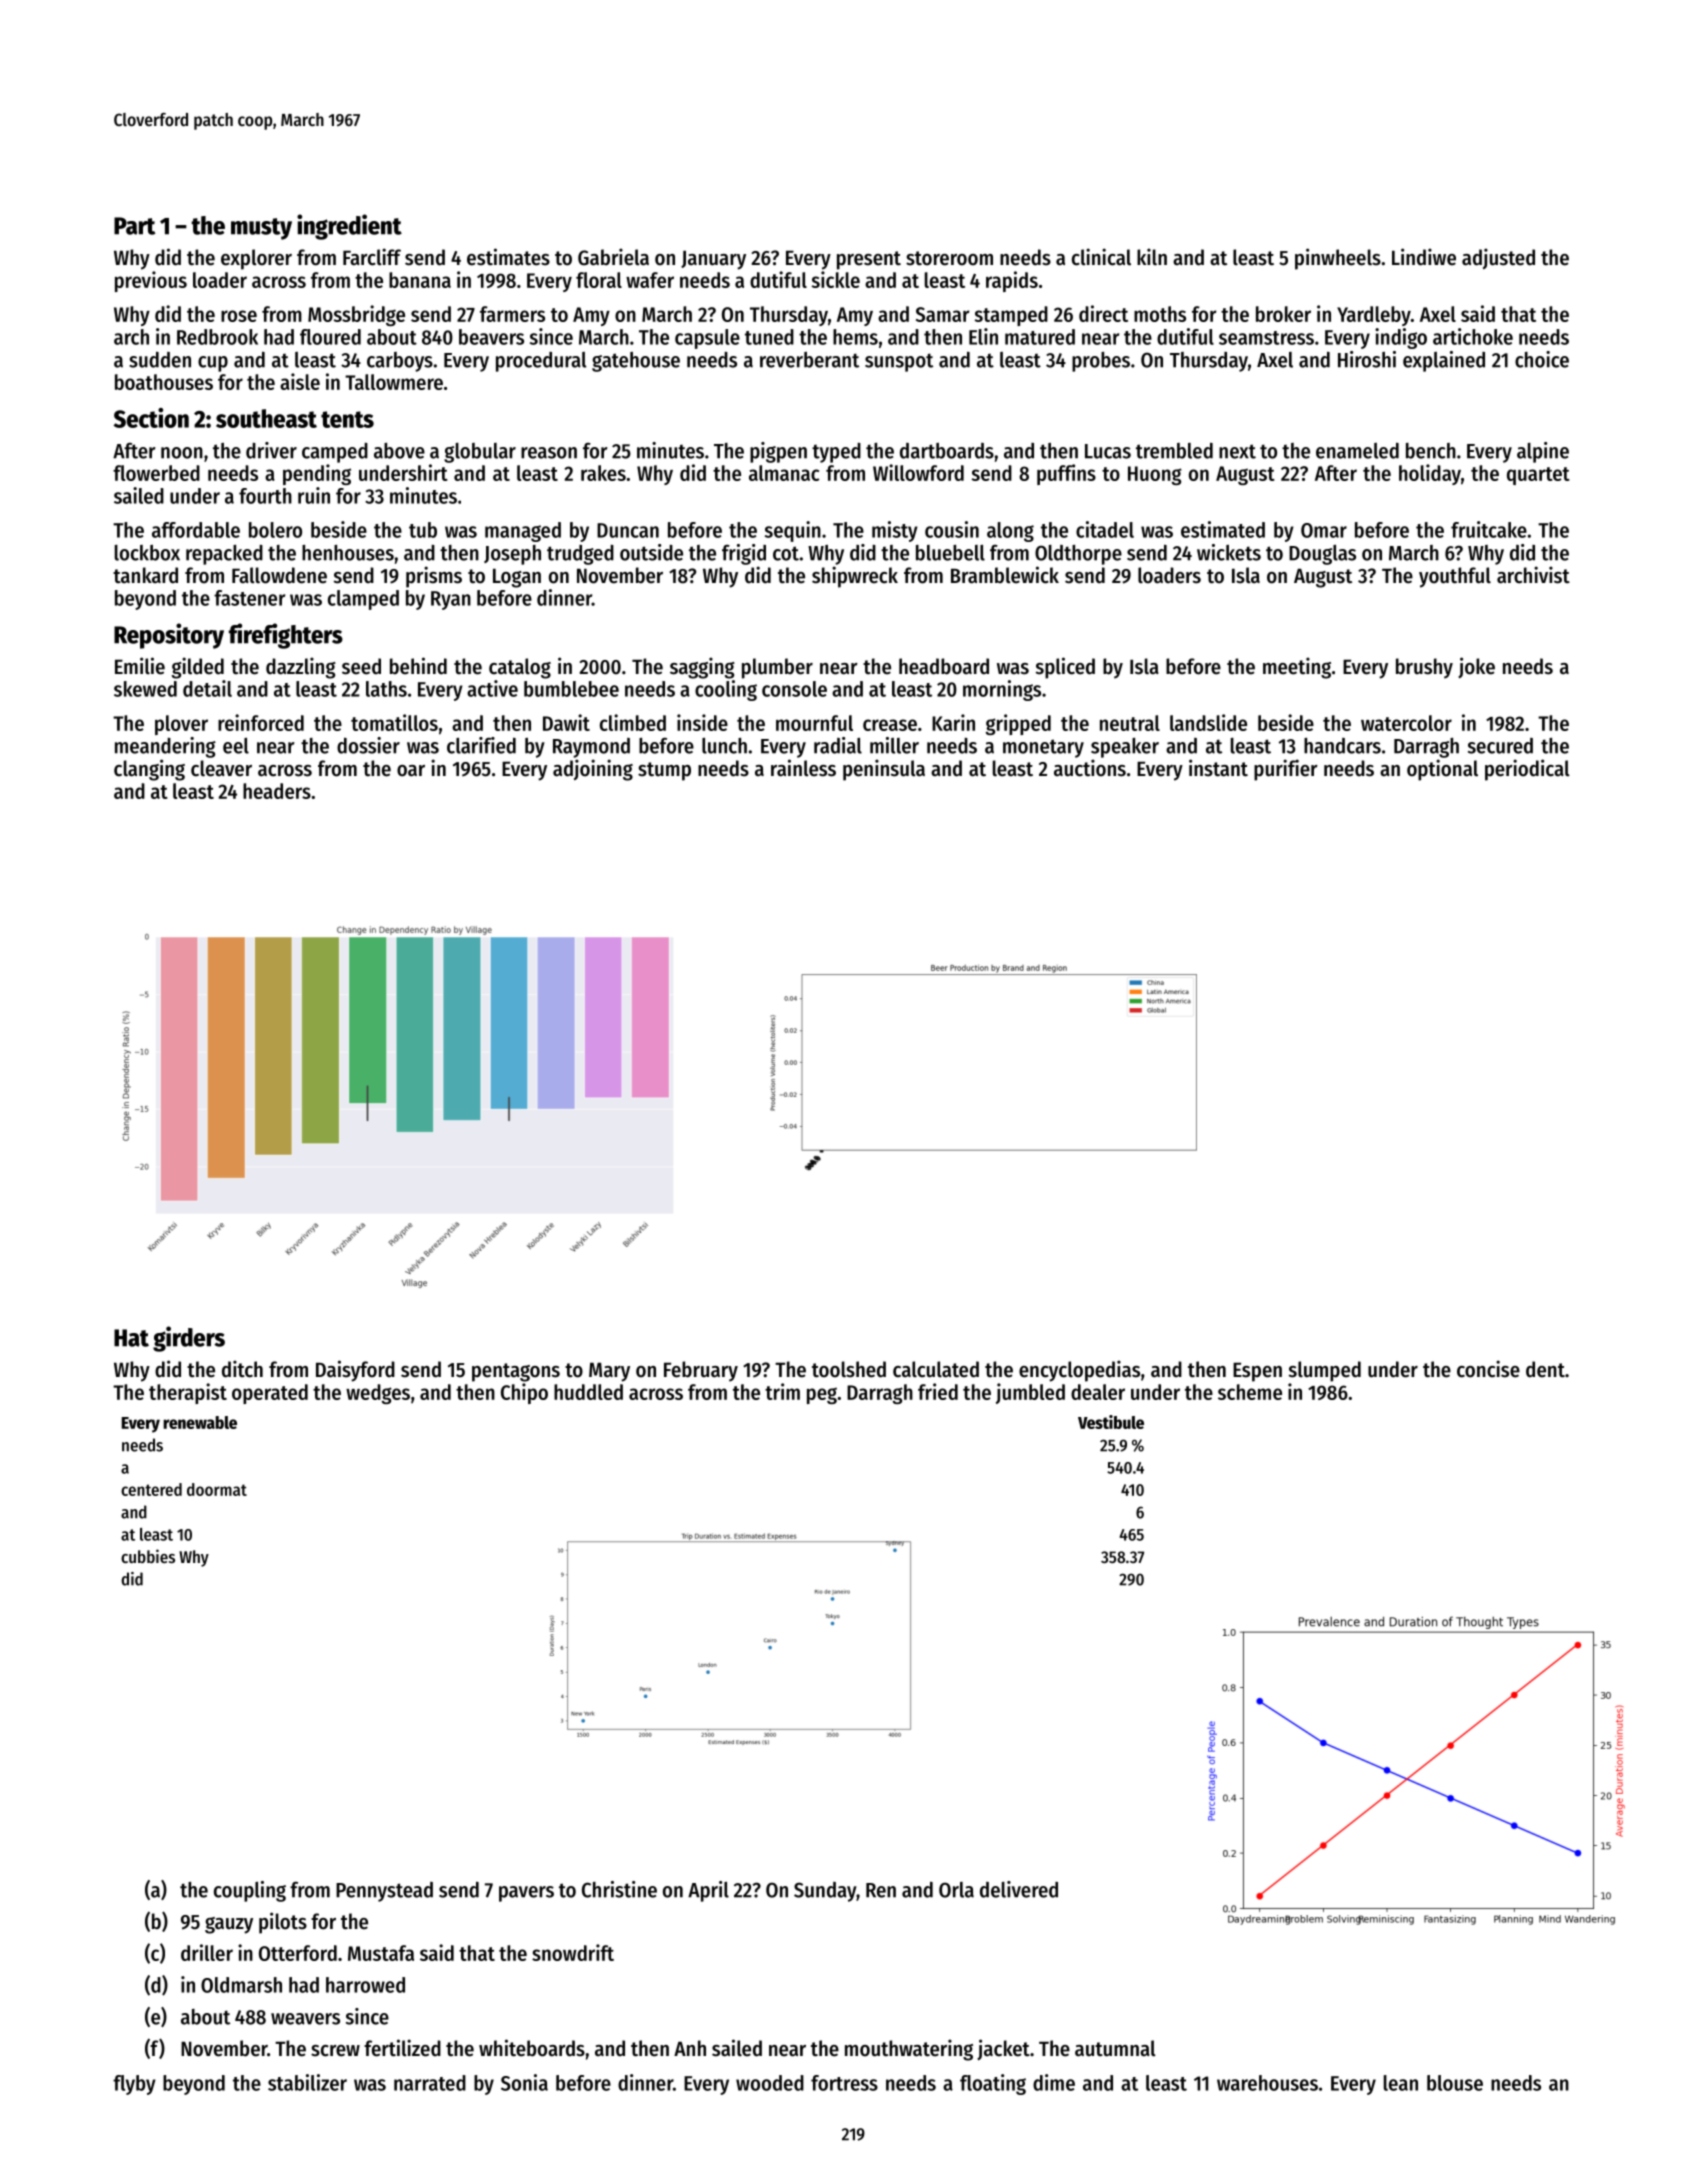  Describe the element at coordinates (307, 2082) in the screenshot. I see `stabilizer` at that location.
